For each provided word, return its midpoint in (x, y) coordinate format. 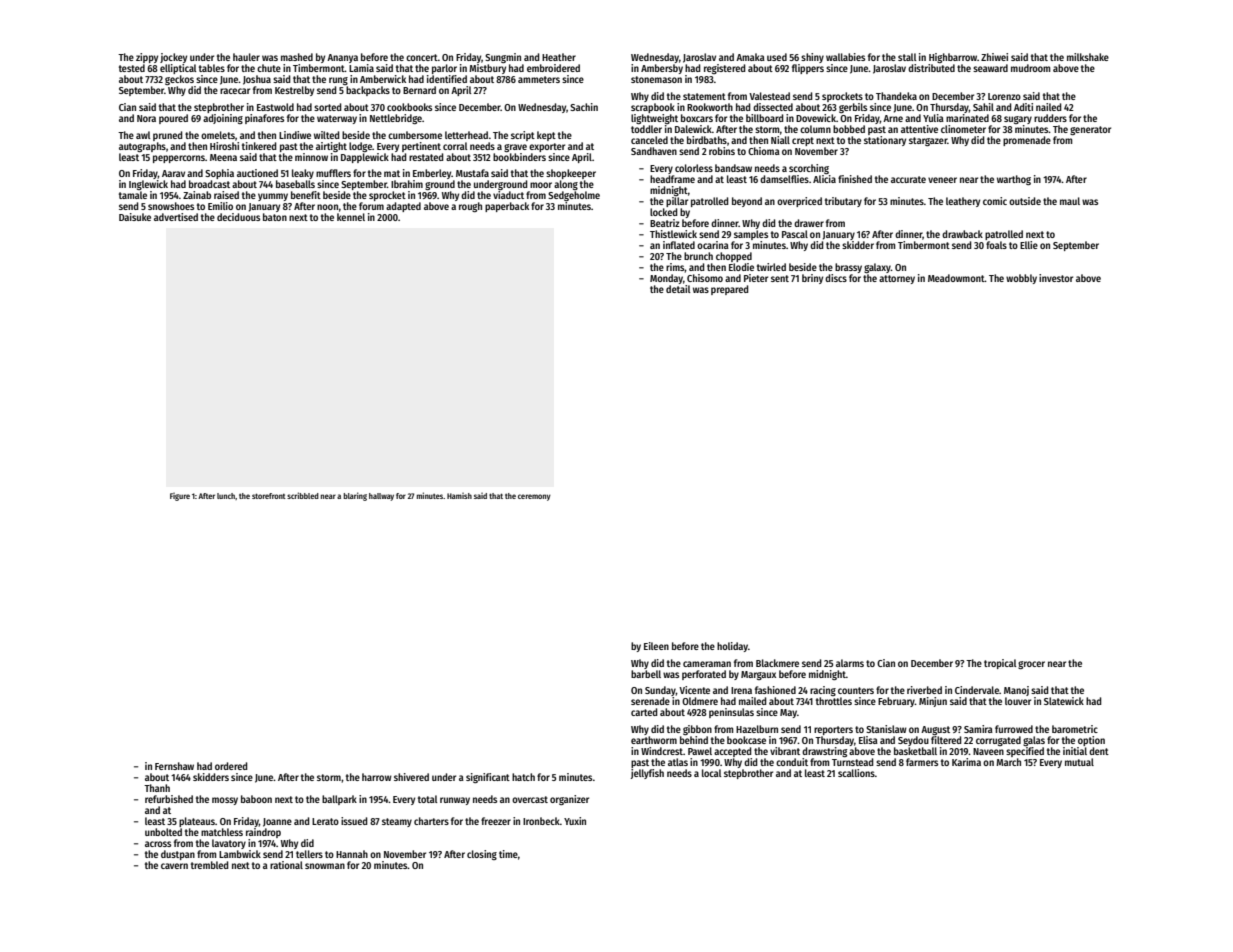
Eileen (656, 646)
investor (1056, 278)
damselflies (784, 179)
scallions (856, 773)
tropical (1000, 664)
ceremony (534, 497)
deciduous (238, 217)
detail (678, 289)
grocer (1031, 665)
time (508, 854)
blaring (355, 496)
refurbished (169, 799)
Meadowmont (956, 278)
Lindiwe (295, 135)
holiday (732, 647)
